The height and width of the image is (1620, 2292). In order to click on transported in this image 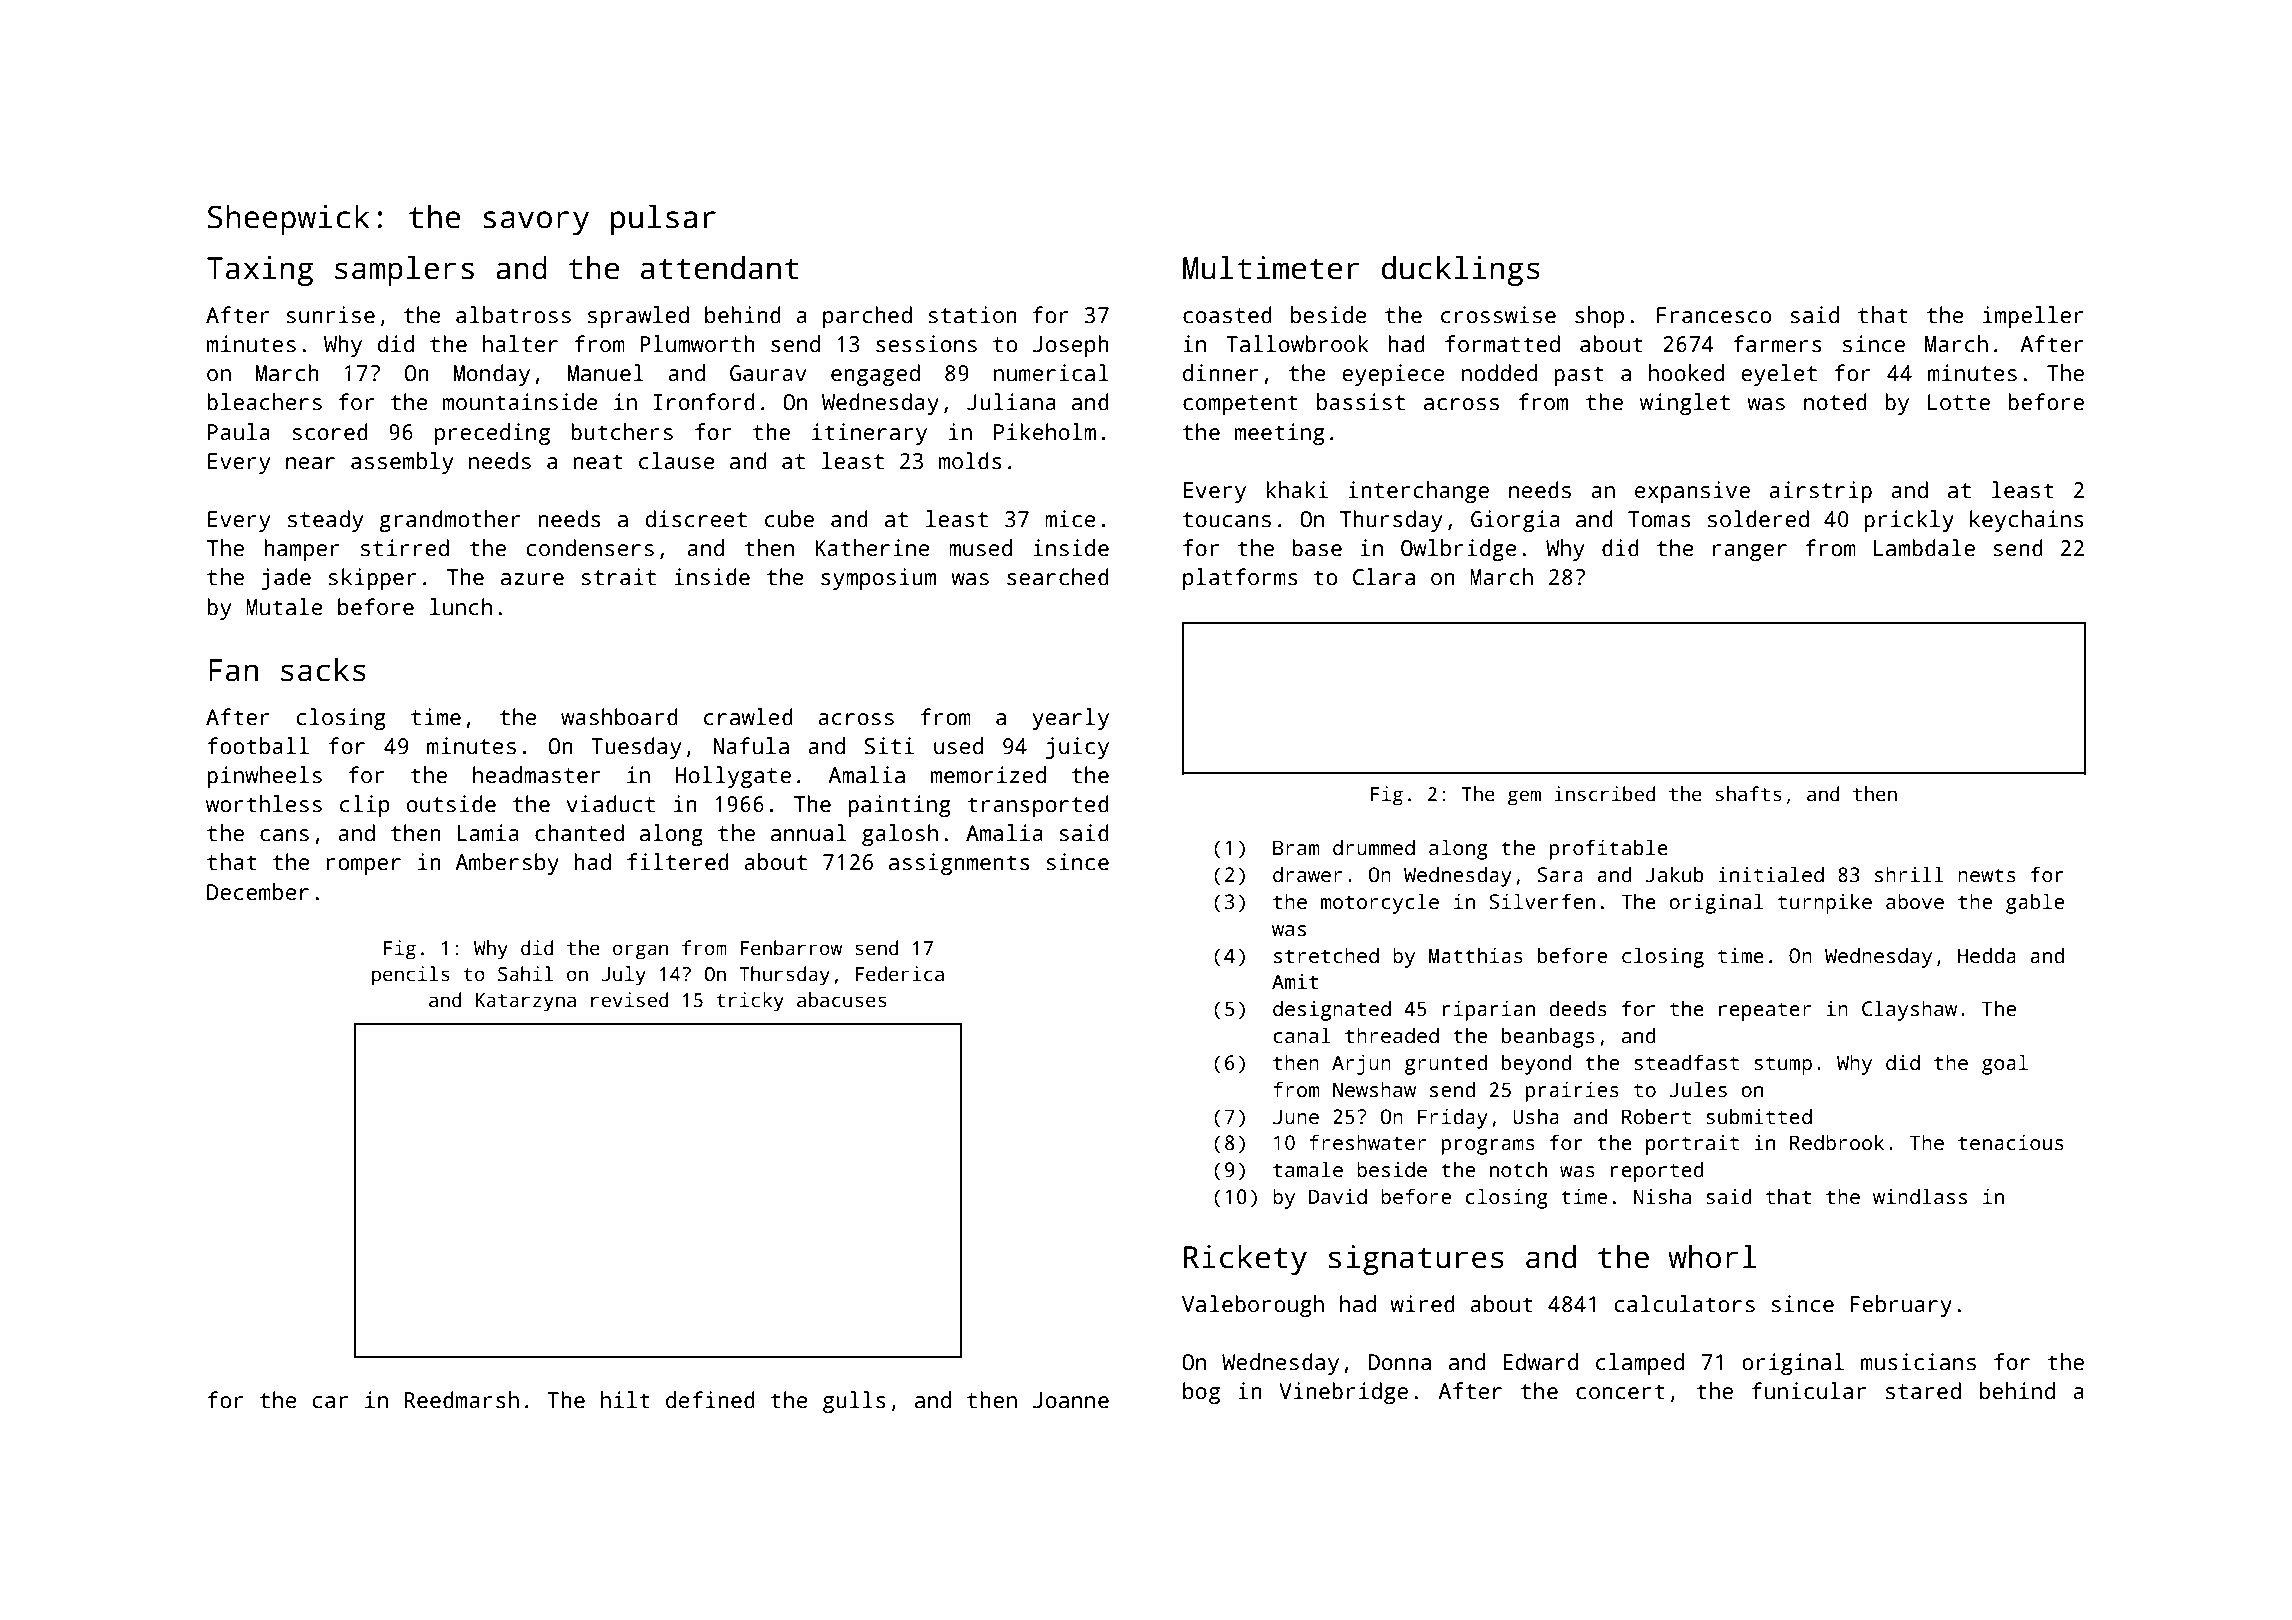, I will do `click(1038, 806)`.
